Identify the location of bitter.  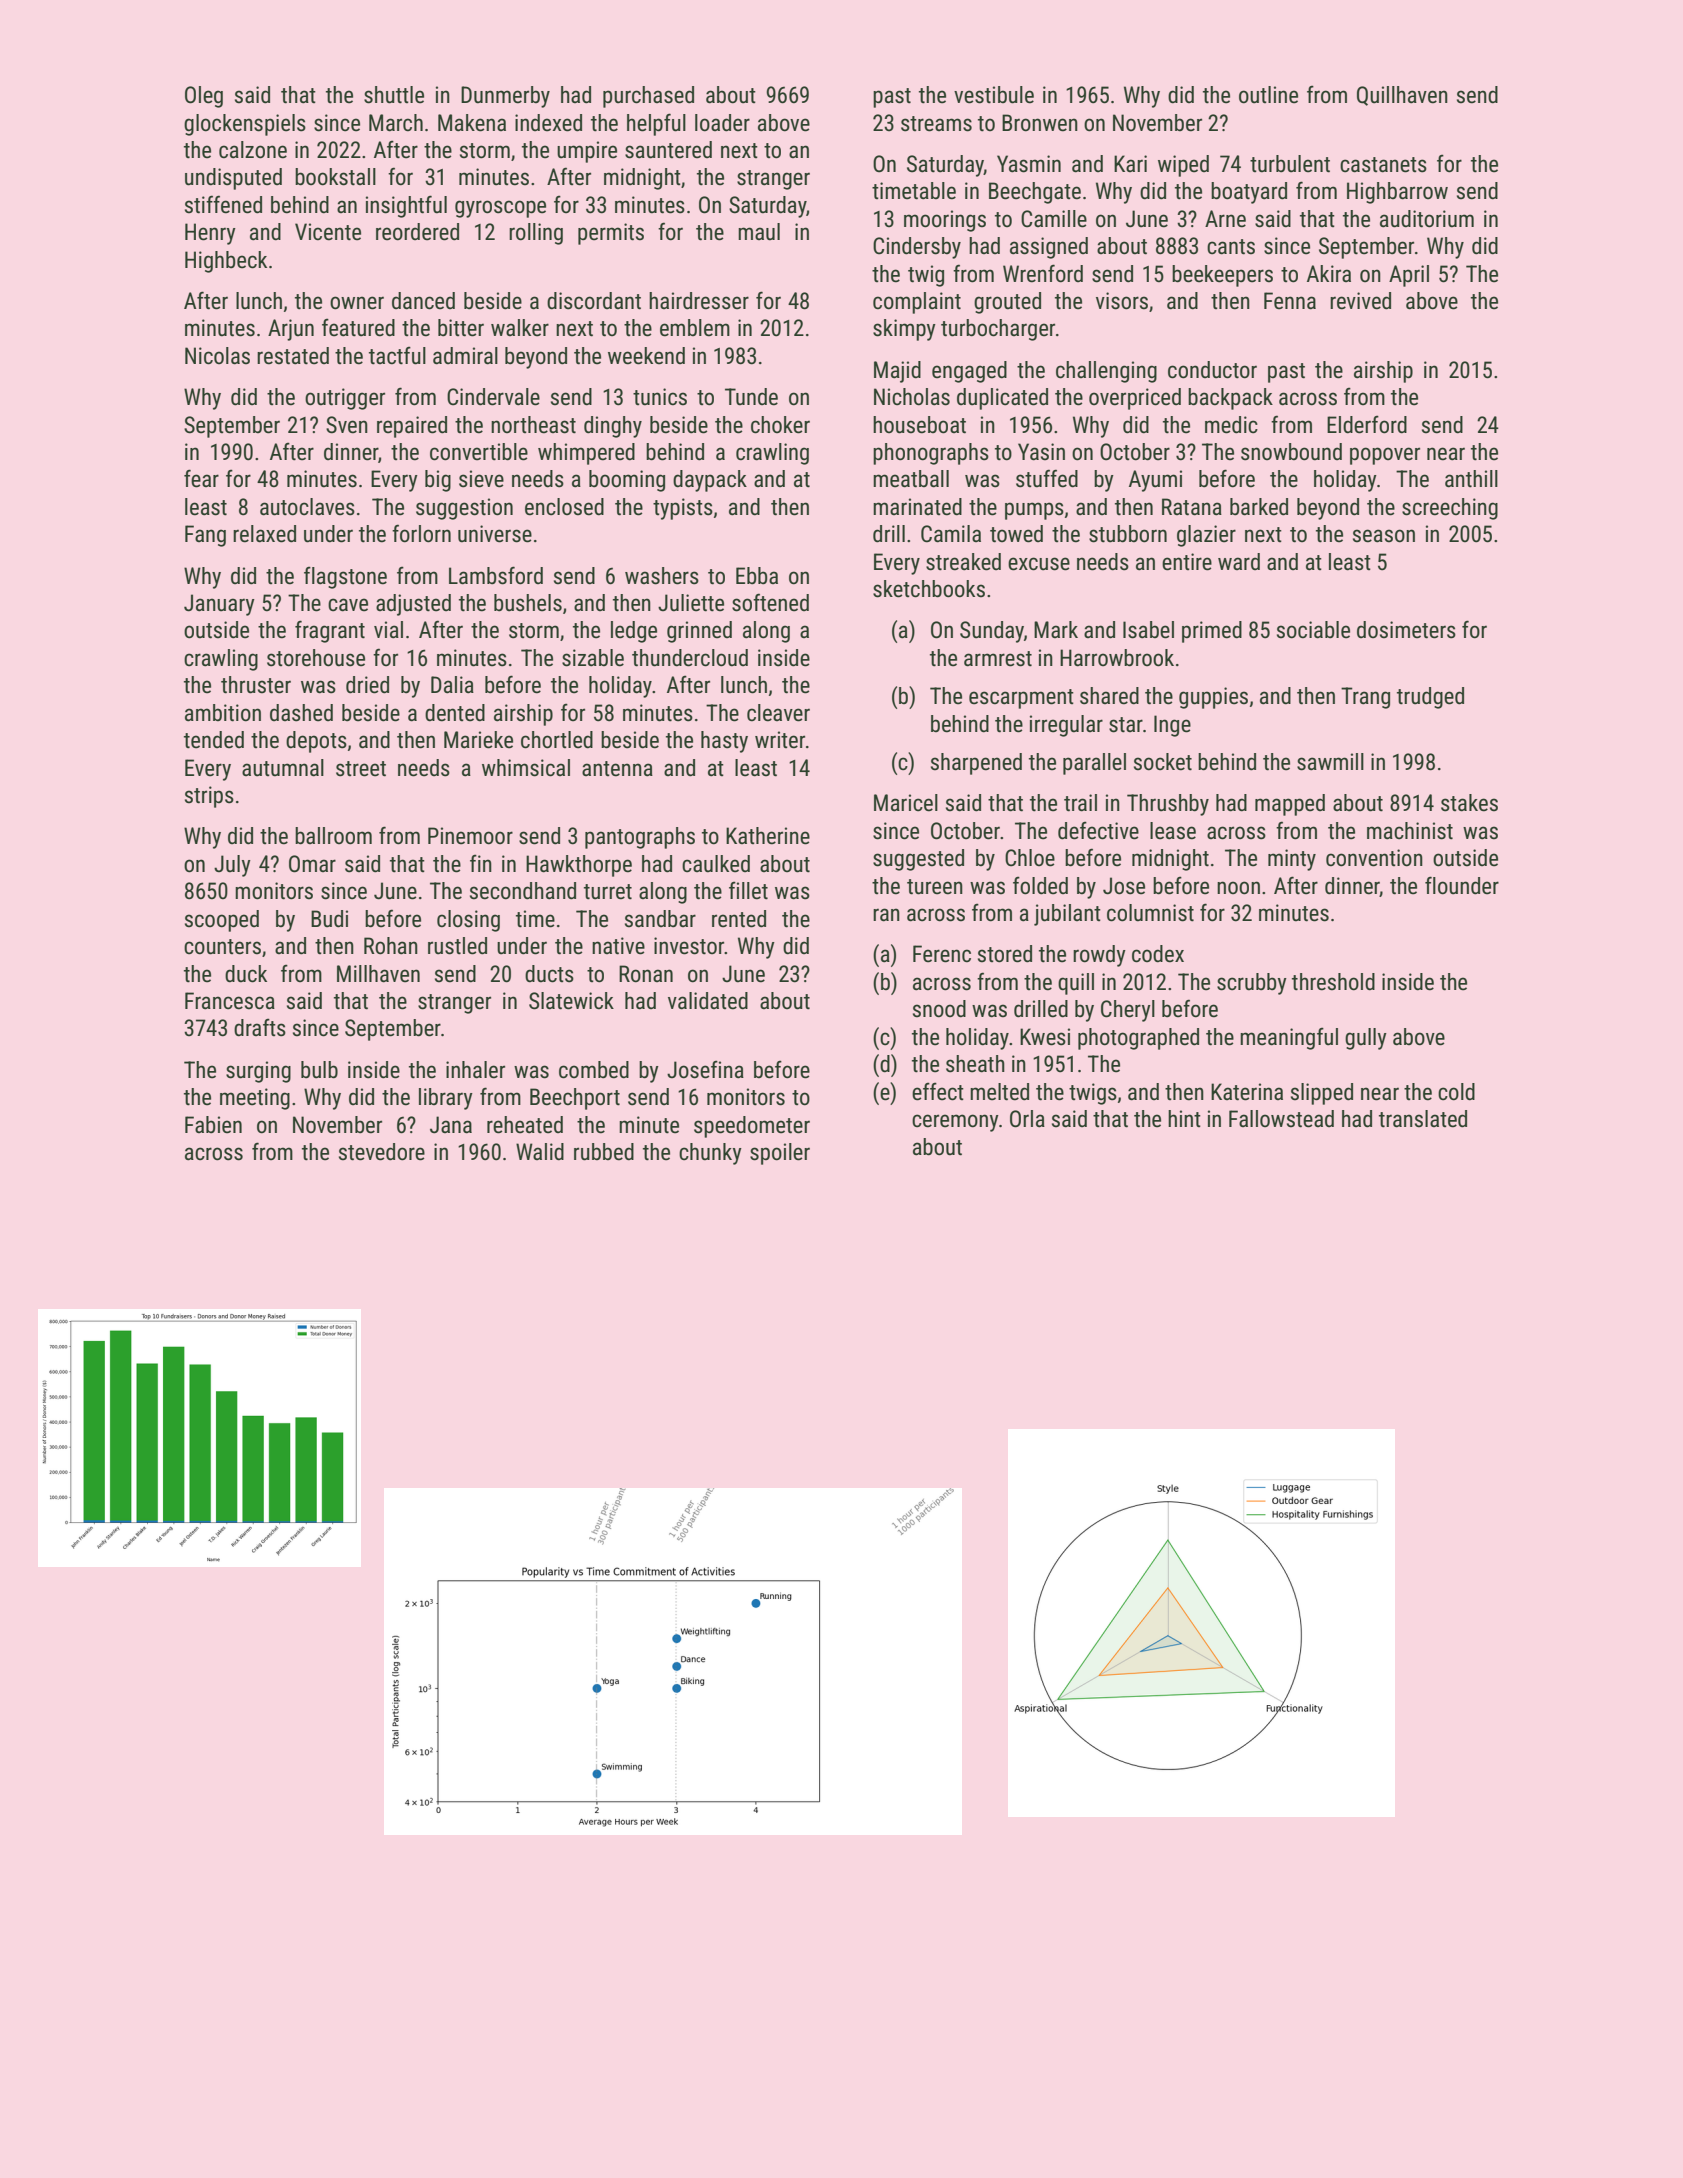
(461, 328).
